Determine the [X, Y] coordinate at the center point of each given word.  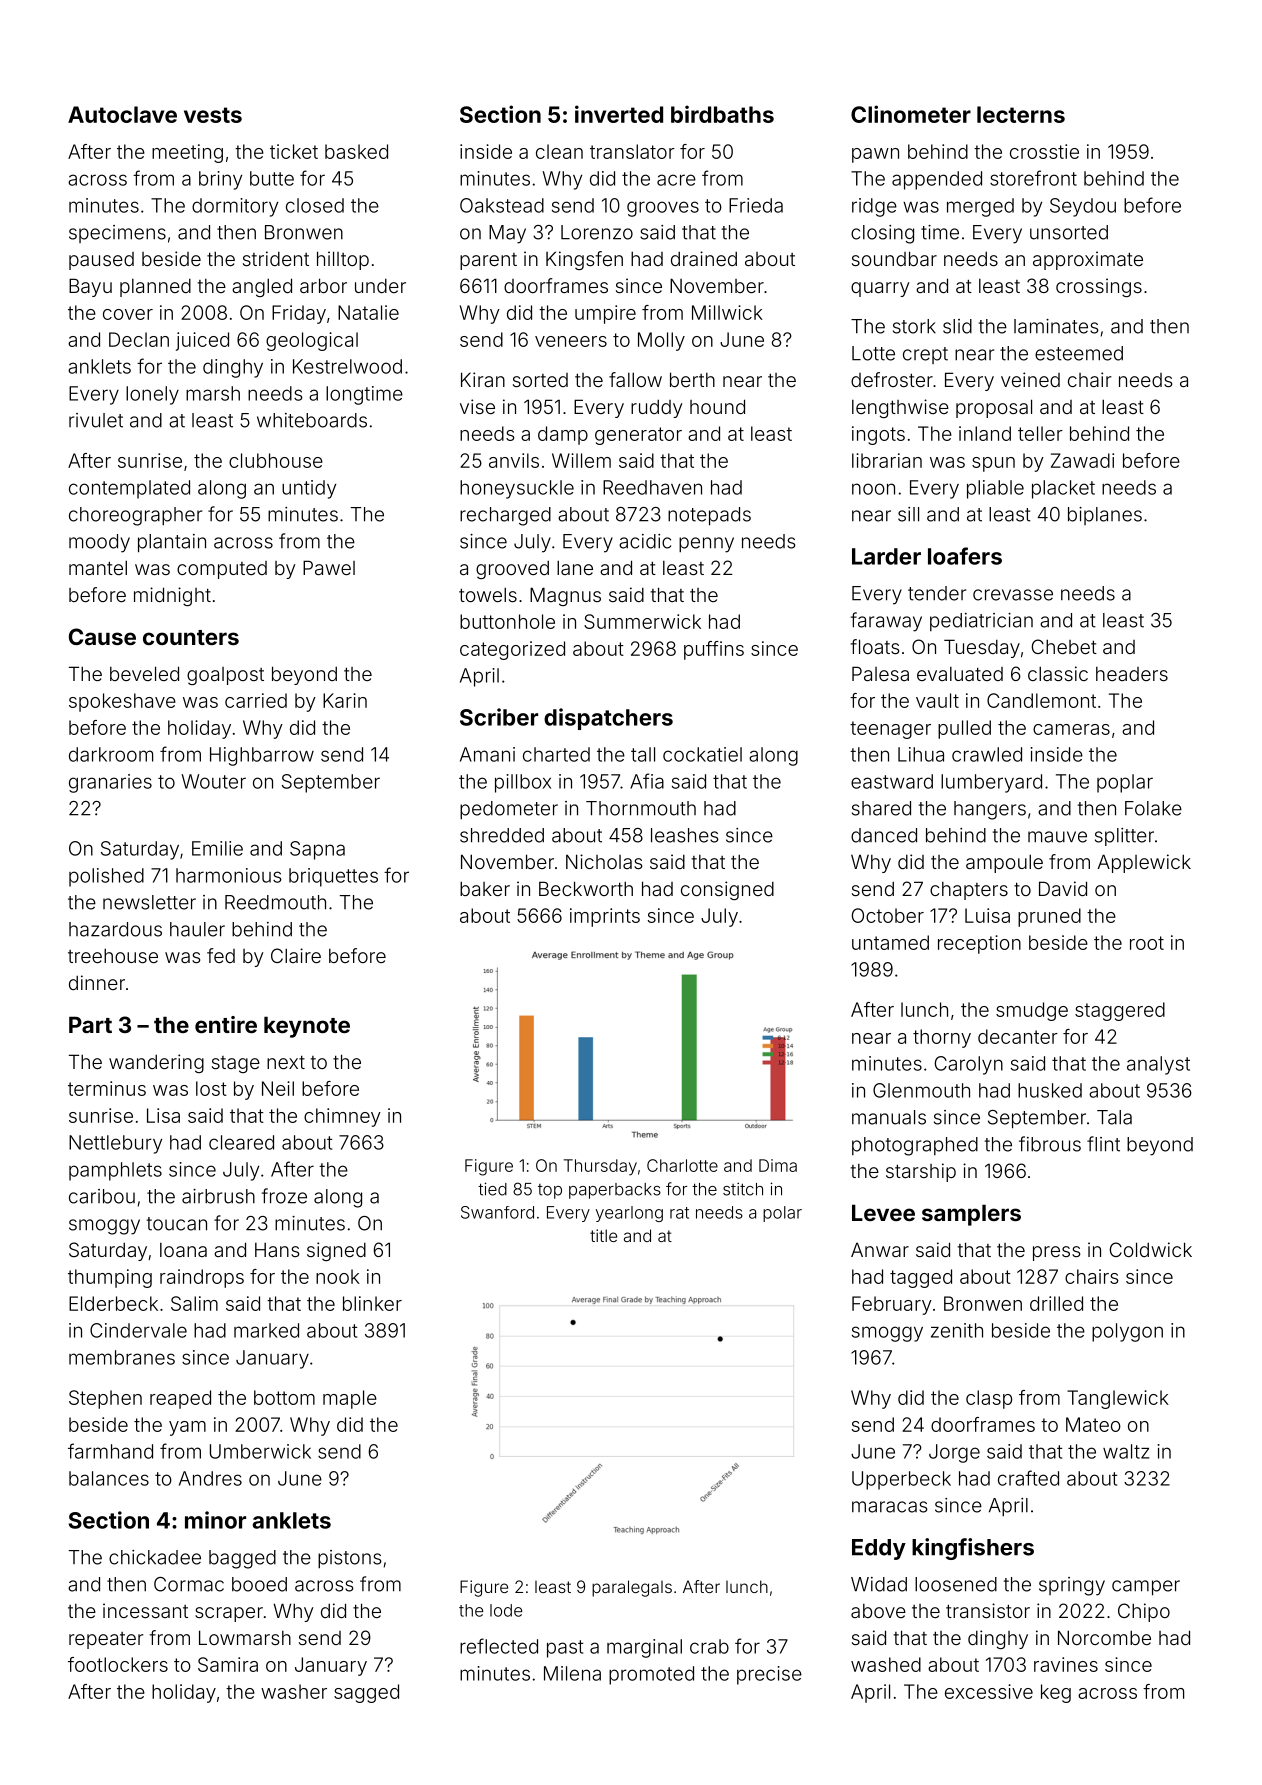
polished [106, 877]
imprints [605, 917]
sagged [366, 1693]
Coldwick [1151, 1249]
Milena [572, 1673]
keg [1056, 1693]
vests [213, 115]
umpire [605, 314]
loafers [965, 556]
